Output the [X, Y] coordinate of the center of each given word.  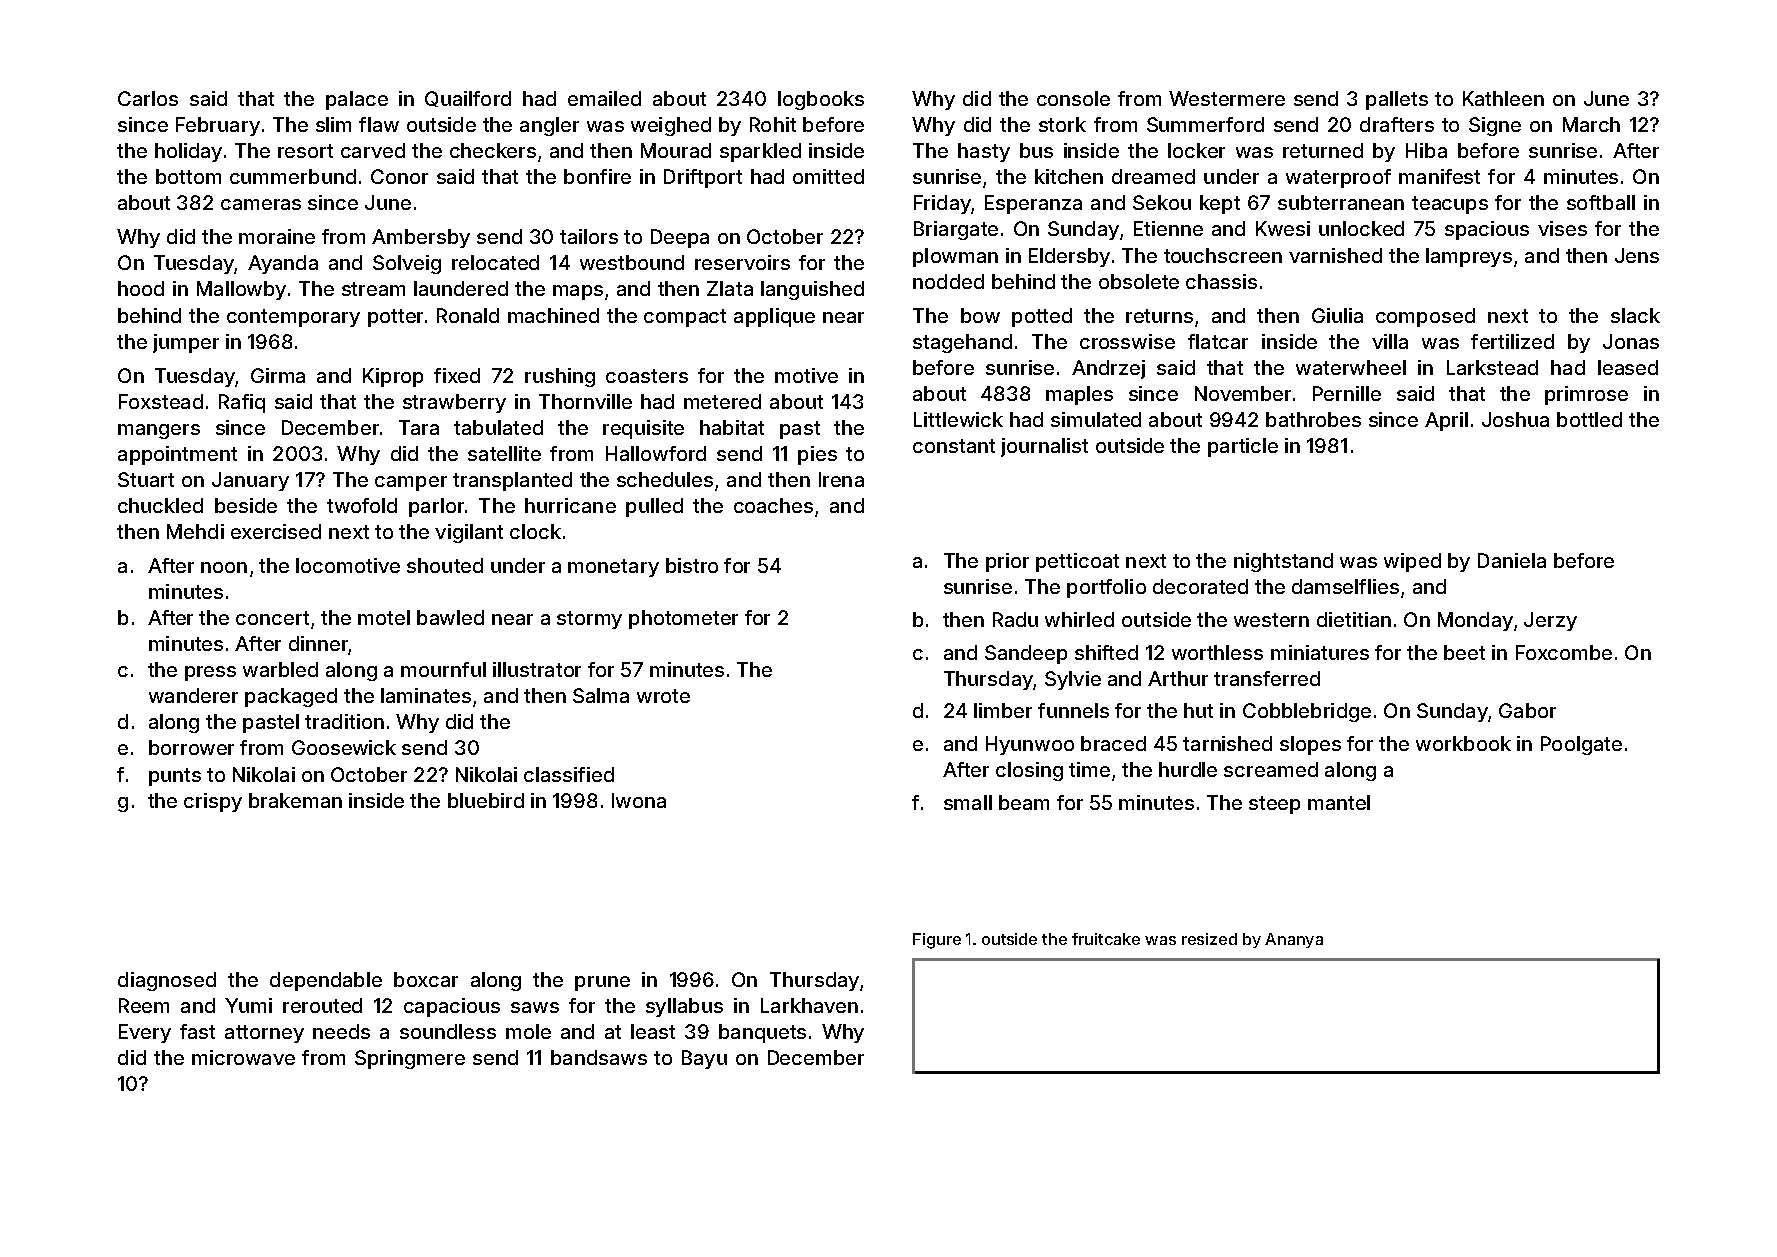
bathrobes [1313, 419]
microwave [243, 1057]
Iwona [639, 800]
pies [817, 455]
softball [1601, 202]
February [218, 126]
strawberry [454, 403]
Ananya [1294, 940]
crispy [213, 802]
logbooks [821, 100]
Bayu [704, 1059]
